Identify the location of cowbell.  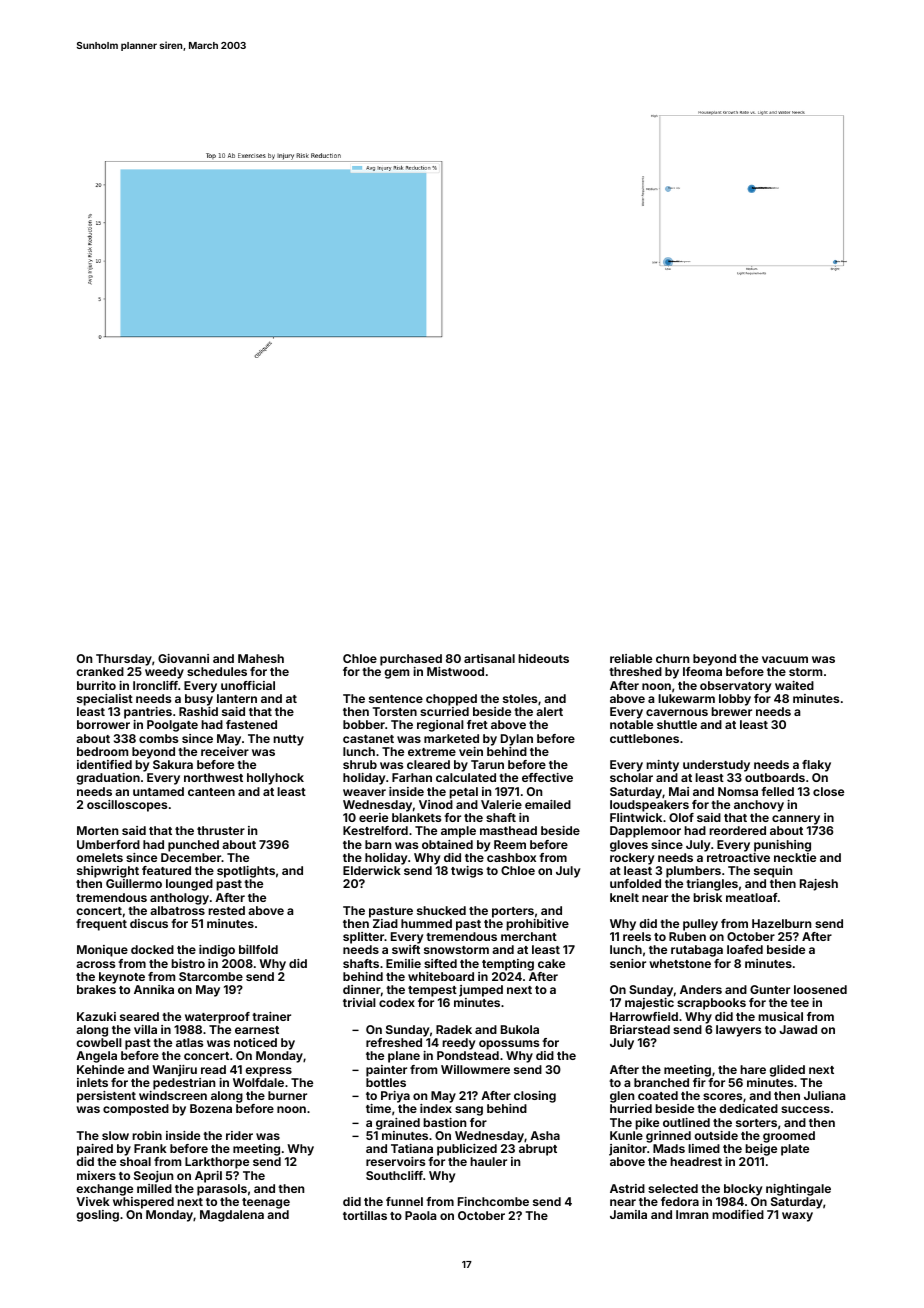
(99, 1042).
